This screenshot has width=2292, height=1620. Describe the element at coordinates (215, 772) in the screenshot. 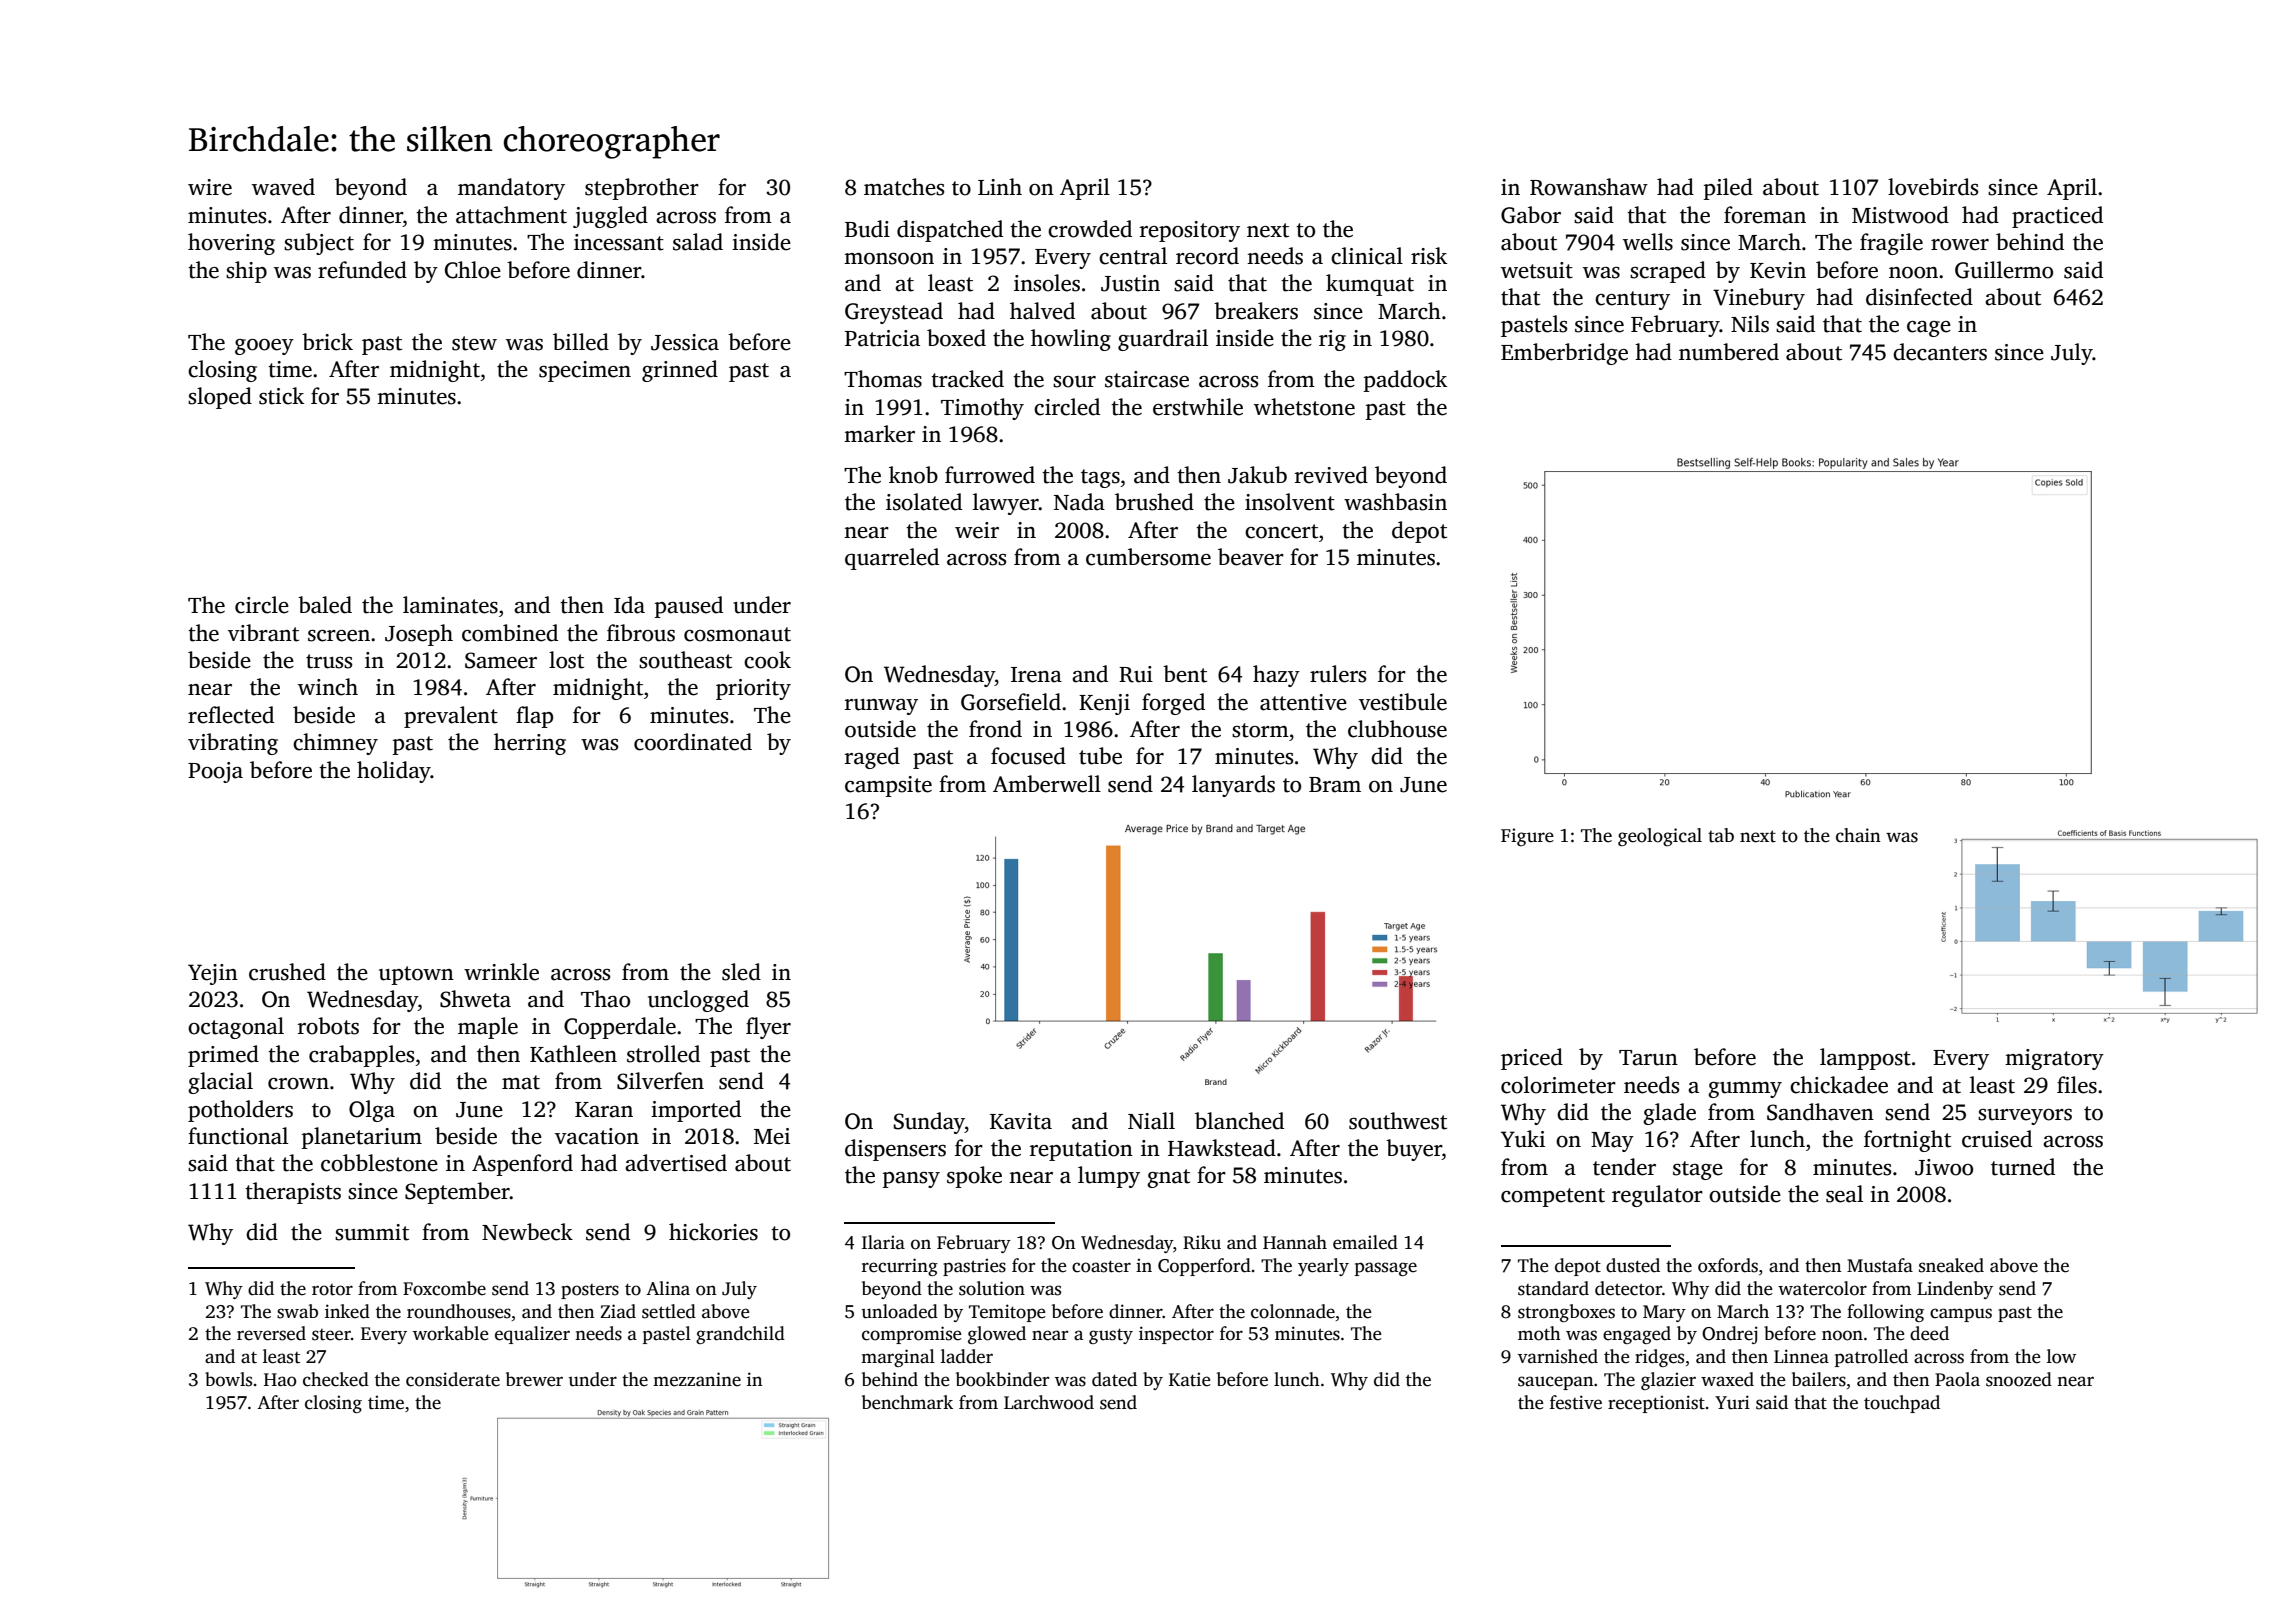

I see `Pooja` at that location.
